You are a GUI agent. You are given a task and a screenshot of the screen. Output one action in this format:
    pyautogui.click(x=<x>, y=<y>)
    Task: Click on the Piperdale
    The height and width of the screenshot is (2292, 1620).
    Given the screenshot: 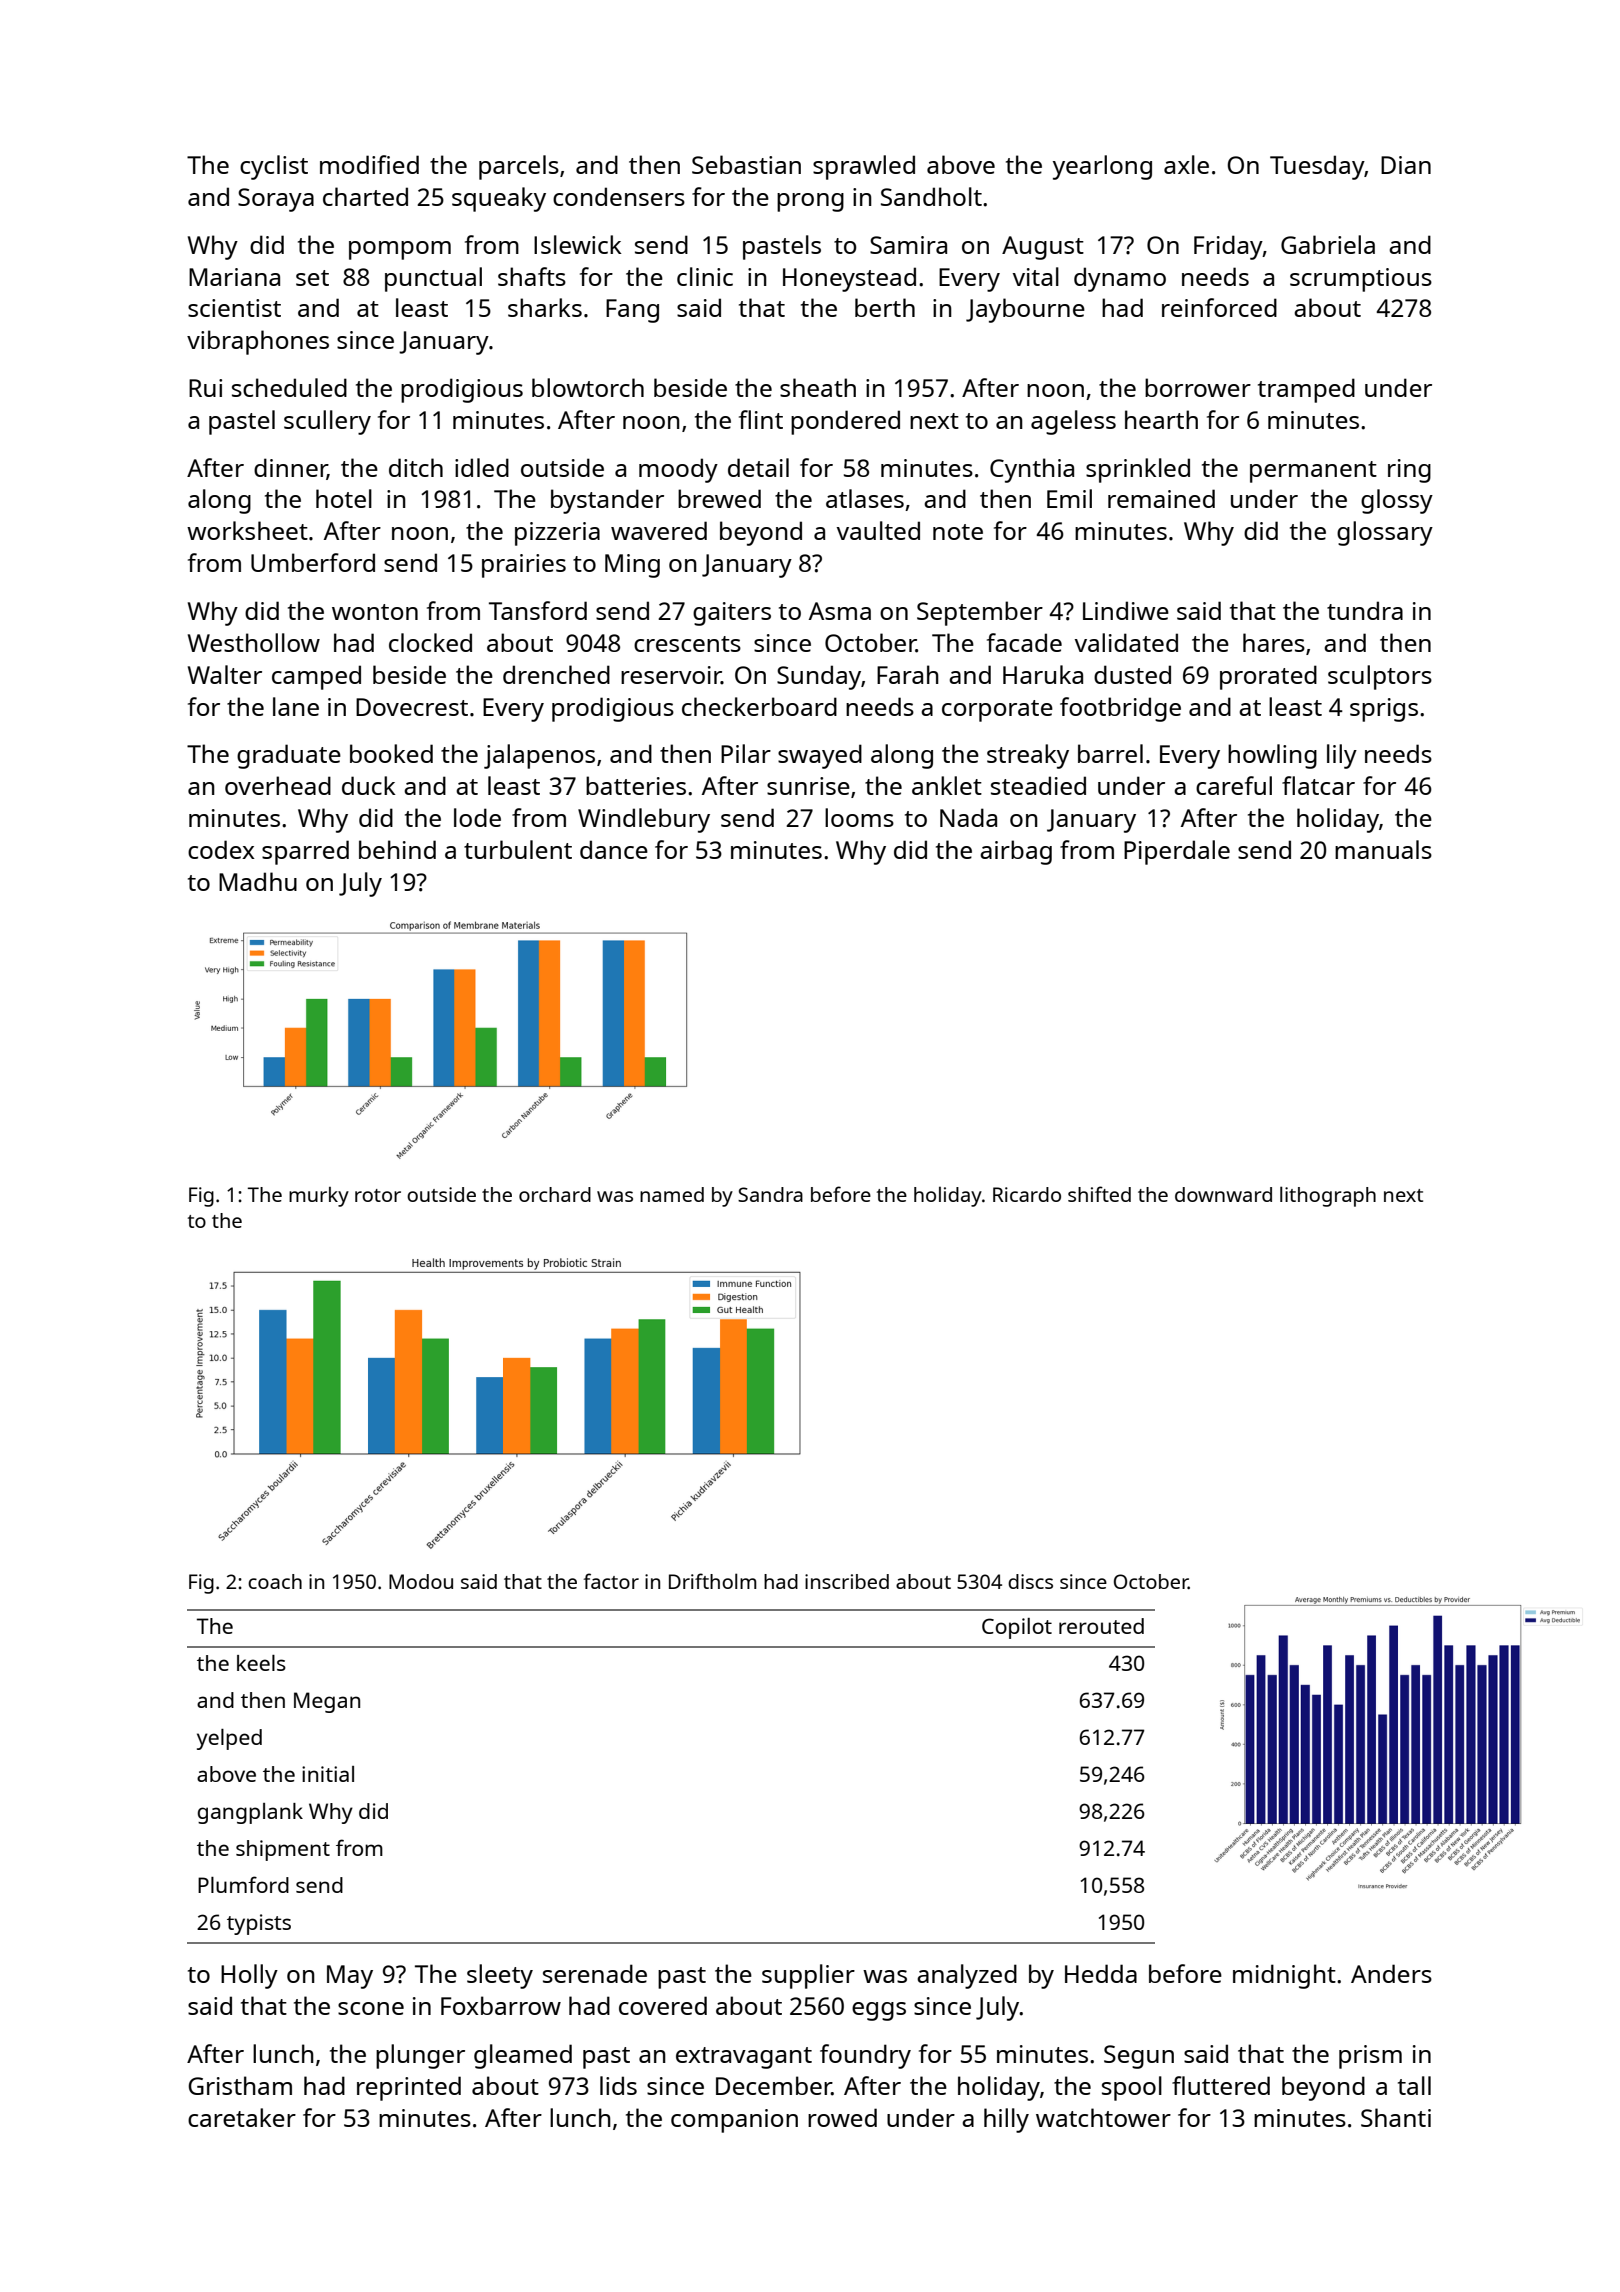 What is the action you would take?
    pyautogui.click(x=1177, y=852)
